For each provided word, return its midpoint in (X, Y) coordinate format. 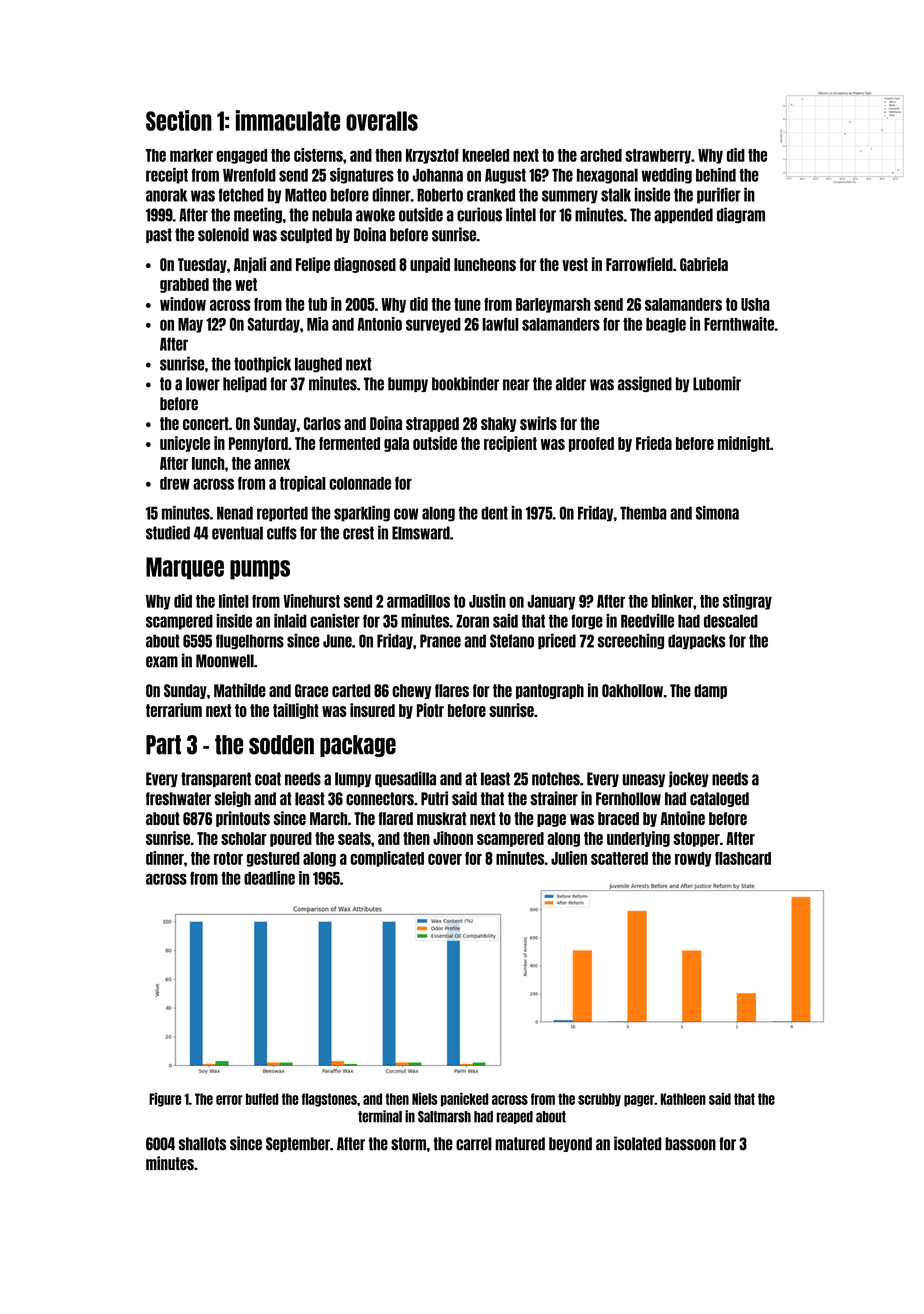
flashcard (743, 858)
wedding (666, 176)
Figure (165, 1100)
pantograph (550, 691)
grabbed (184, 285)
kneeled (485, 155)
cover (445, 859)
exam (162, 662)
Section (179, 120)
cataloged (719, 799)
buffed (262, 1099)
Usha (755, 304)
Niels (424, 1099)
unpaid (430, 265)
